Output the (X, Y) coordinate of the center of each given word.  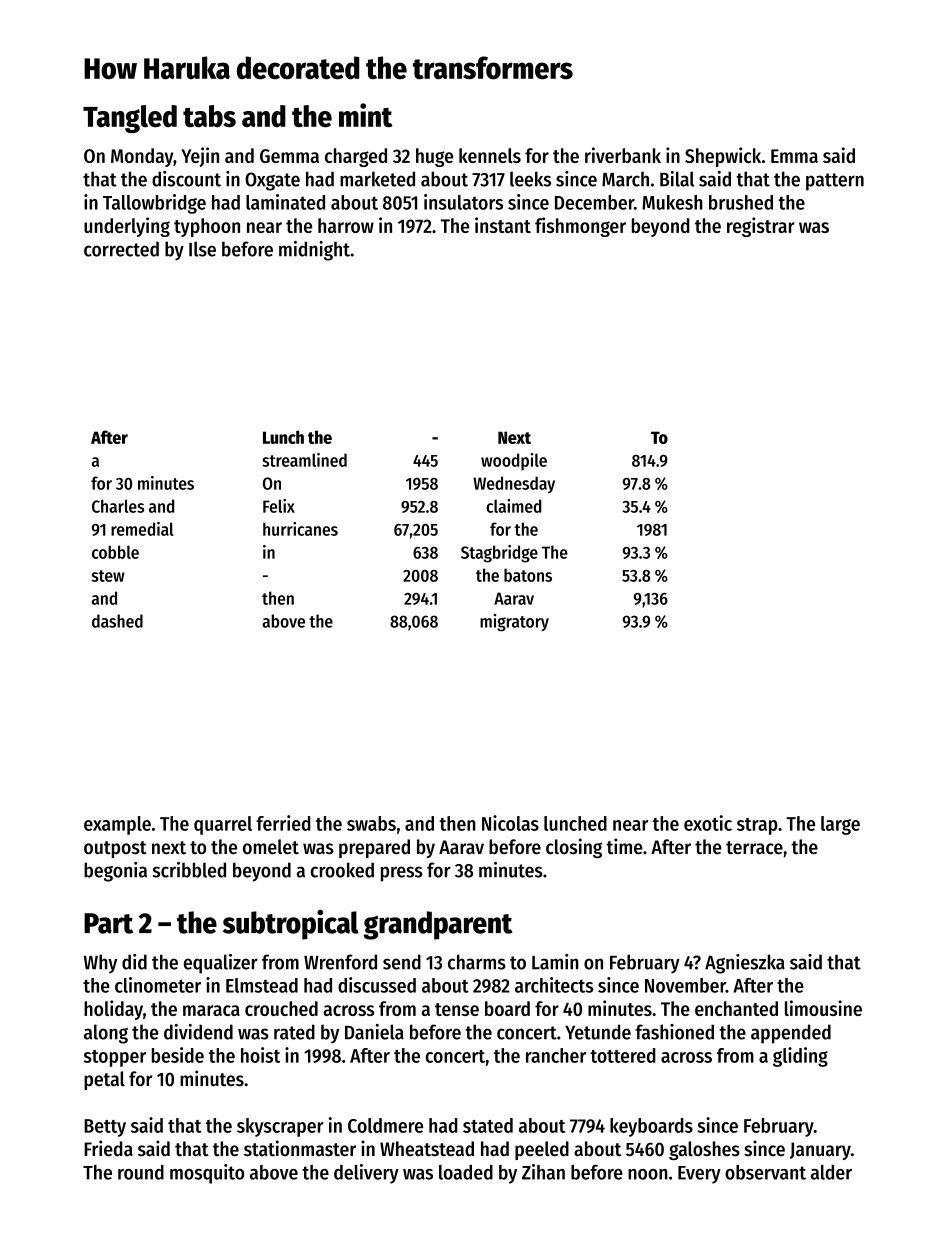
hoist (260, 1055)
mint (365, 115)
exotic (708, 823)
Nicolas (510, 823)
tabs (209, 116)
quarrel (223, 825)
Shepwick (723, 157)
